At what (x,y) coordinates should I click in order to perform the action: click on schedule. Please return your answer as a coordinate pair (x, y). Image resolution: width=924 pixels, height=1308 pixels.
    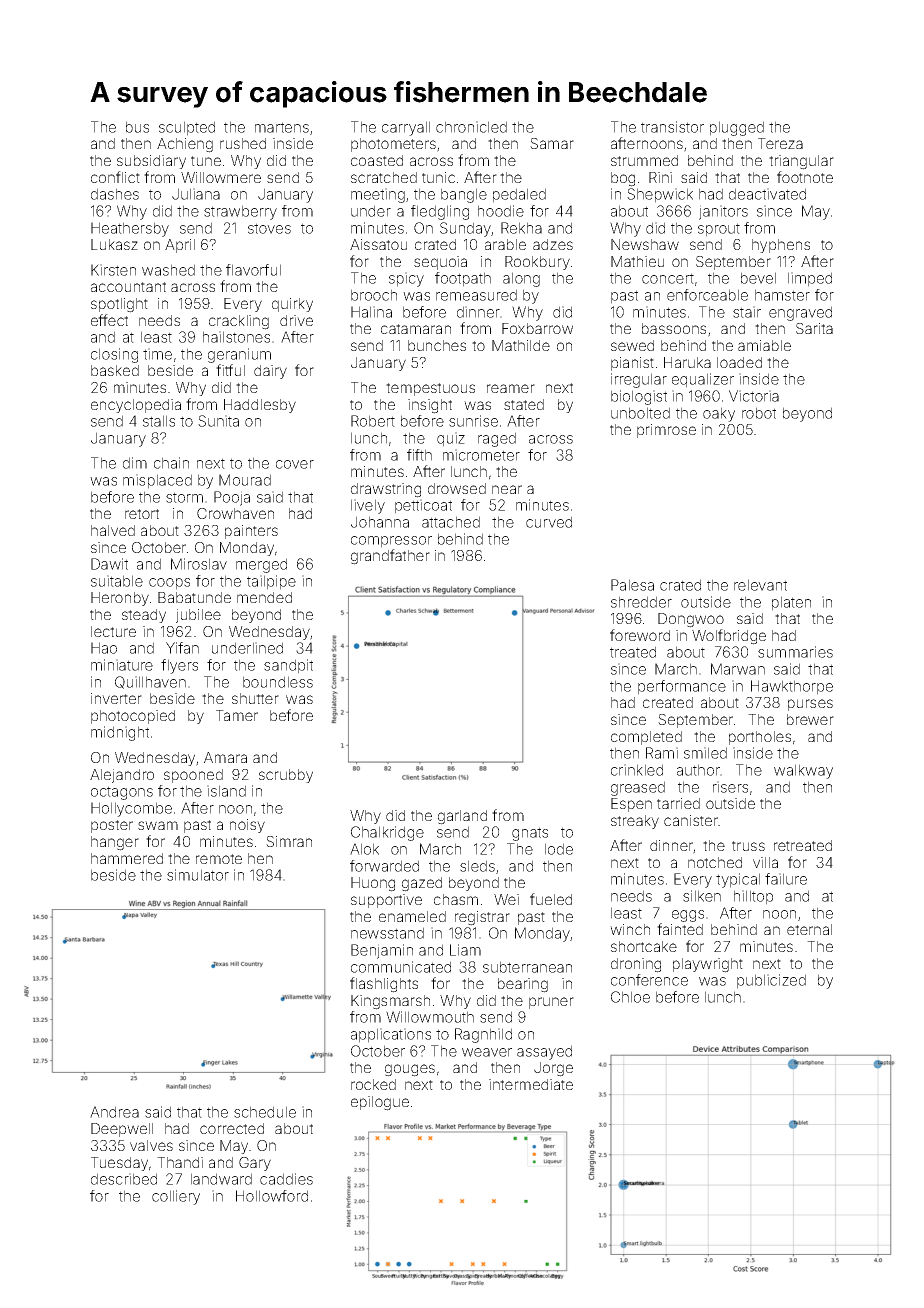
    Looking at the image, I should click on (265, 1112).
